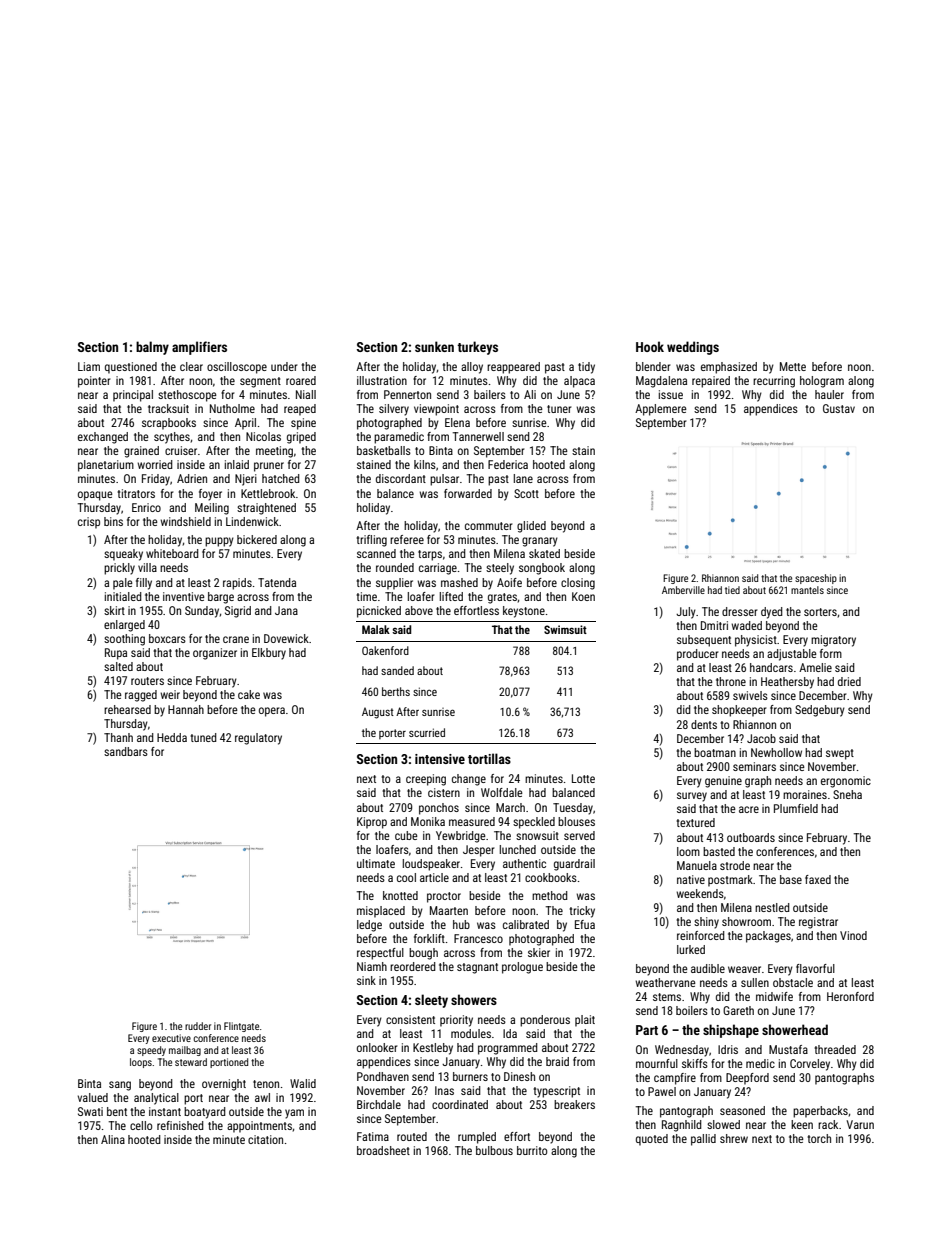  I want to click on scurried, so click(427, 732).
